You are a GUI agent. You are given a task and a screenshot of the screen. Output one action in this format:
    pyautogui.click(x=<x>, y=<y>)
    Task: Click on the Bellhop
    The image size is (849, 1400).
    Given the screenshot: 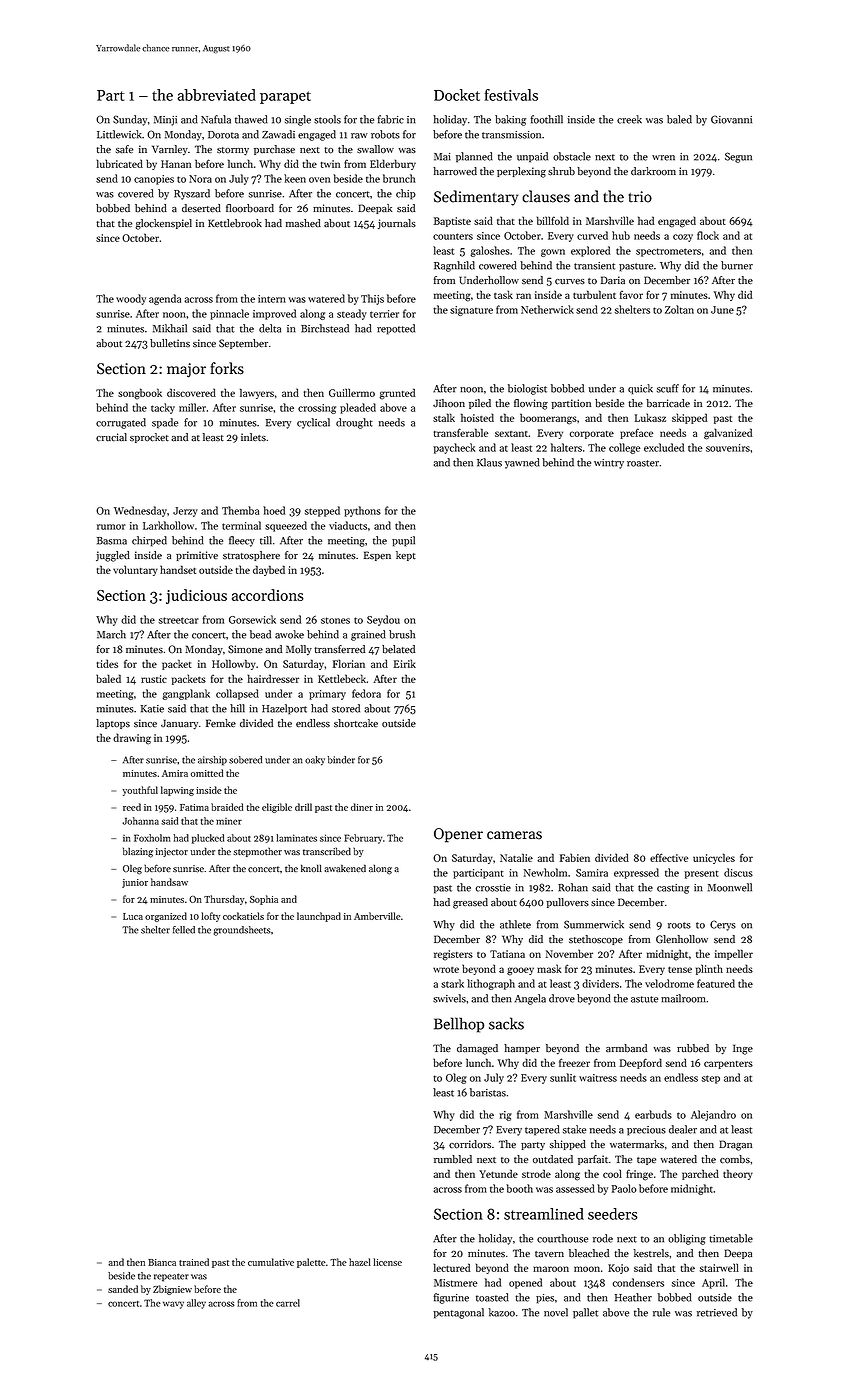 What is the action you would take?
    pyautogui.click(x=459, y=1025)
